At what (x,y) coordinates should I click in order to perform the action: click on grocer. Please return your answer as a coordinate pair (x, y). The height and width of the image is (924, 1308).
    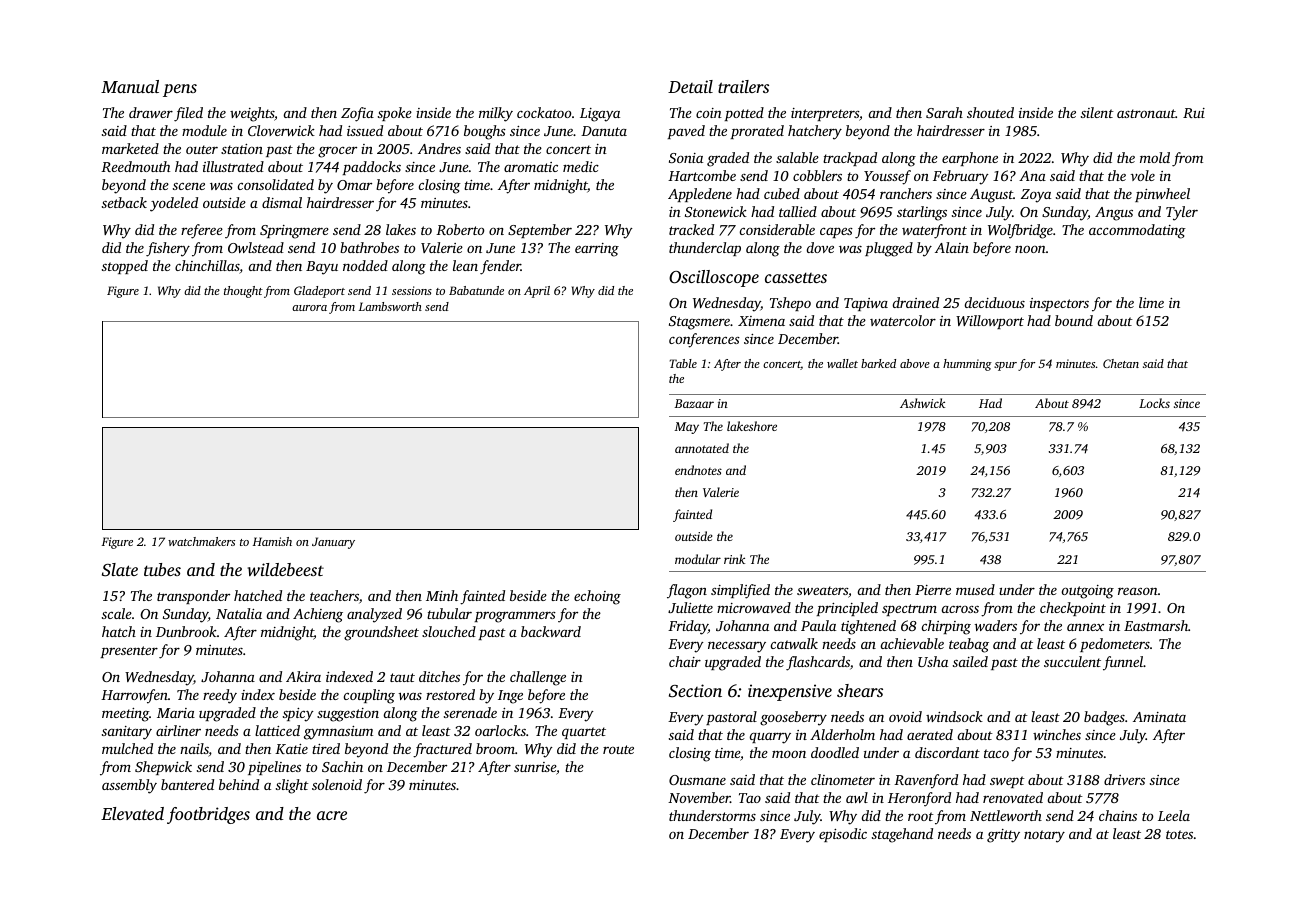
    Looking at the image, I should click on (337, 152).
